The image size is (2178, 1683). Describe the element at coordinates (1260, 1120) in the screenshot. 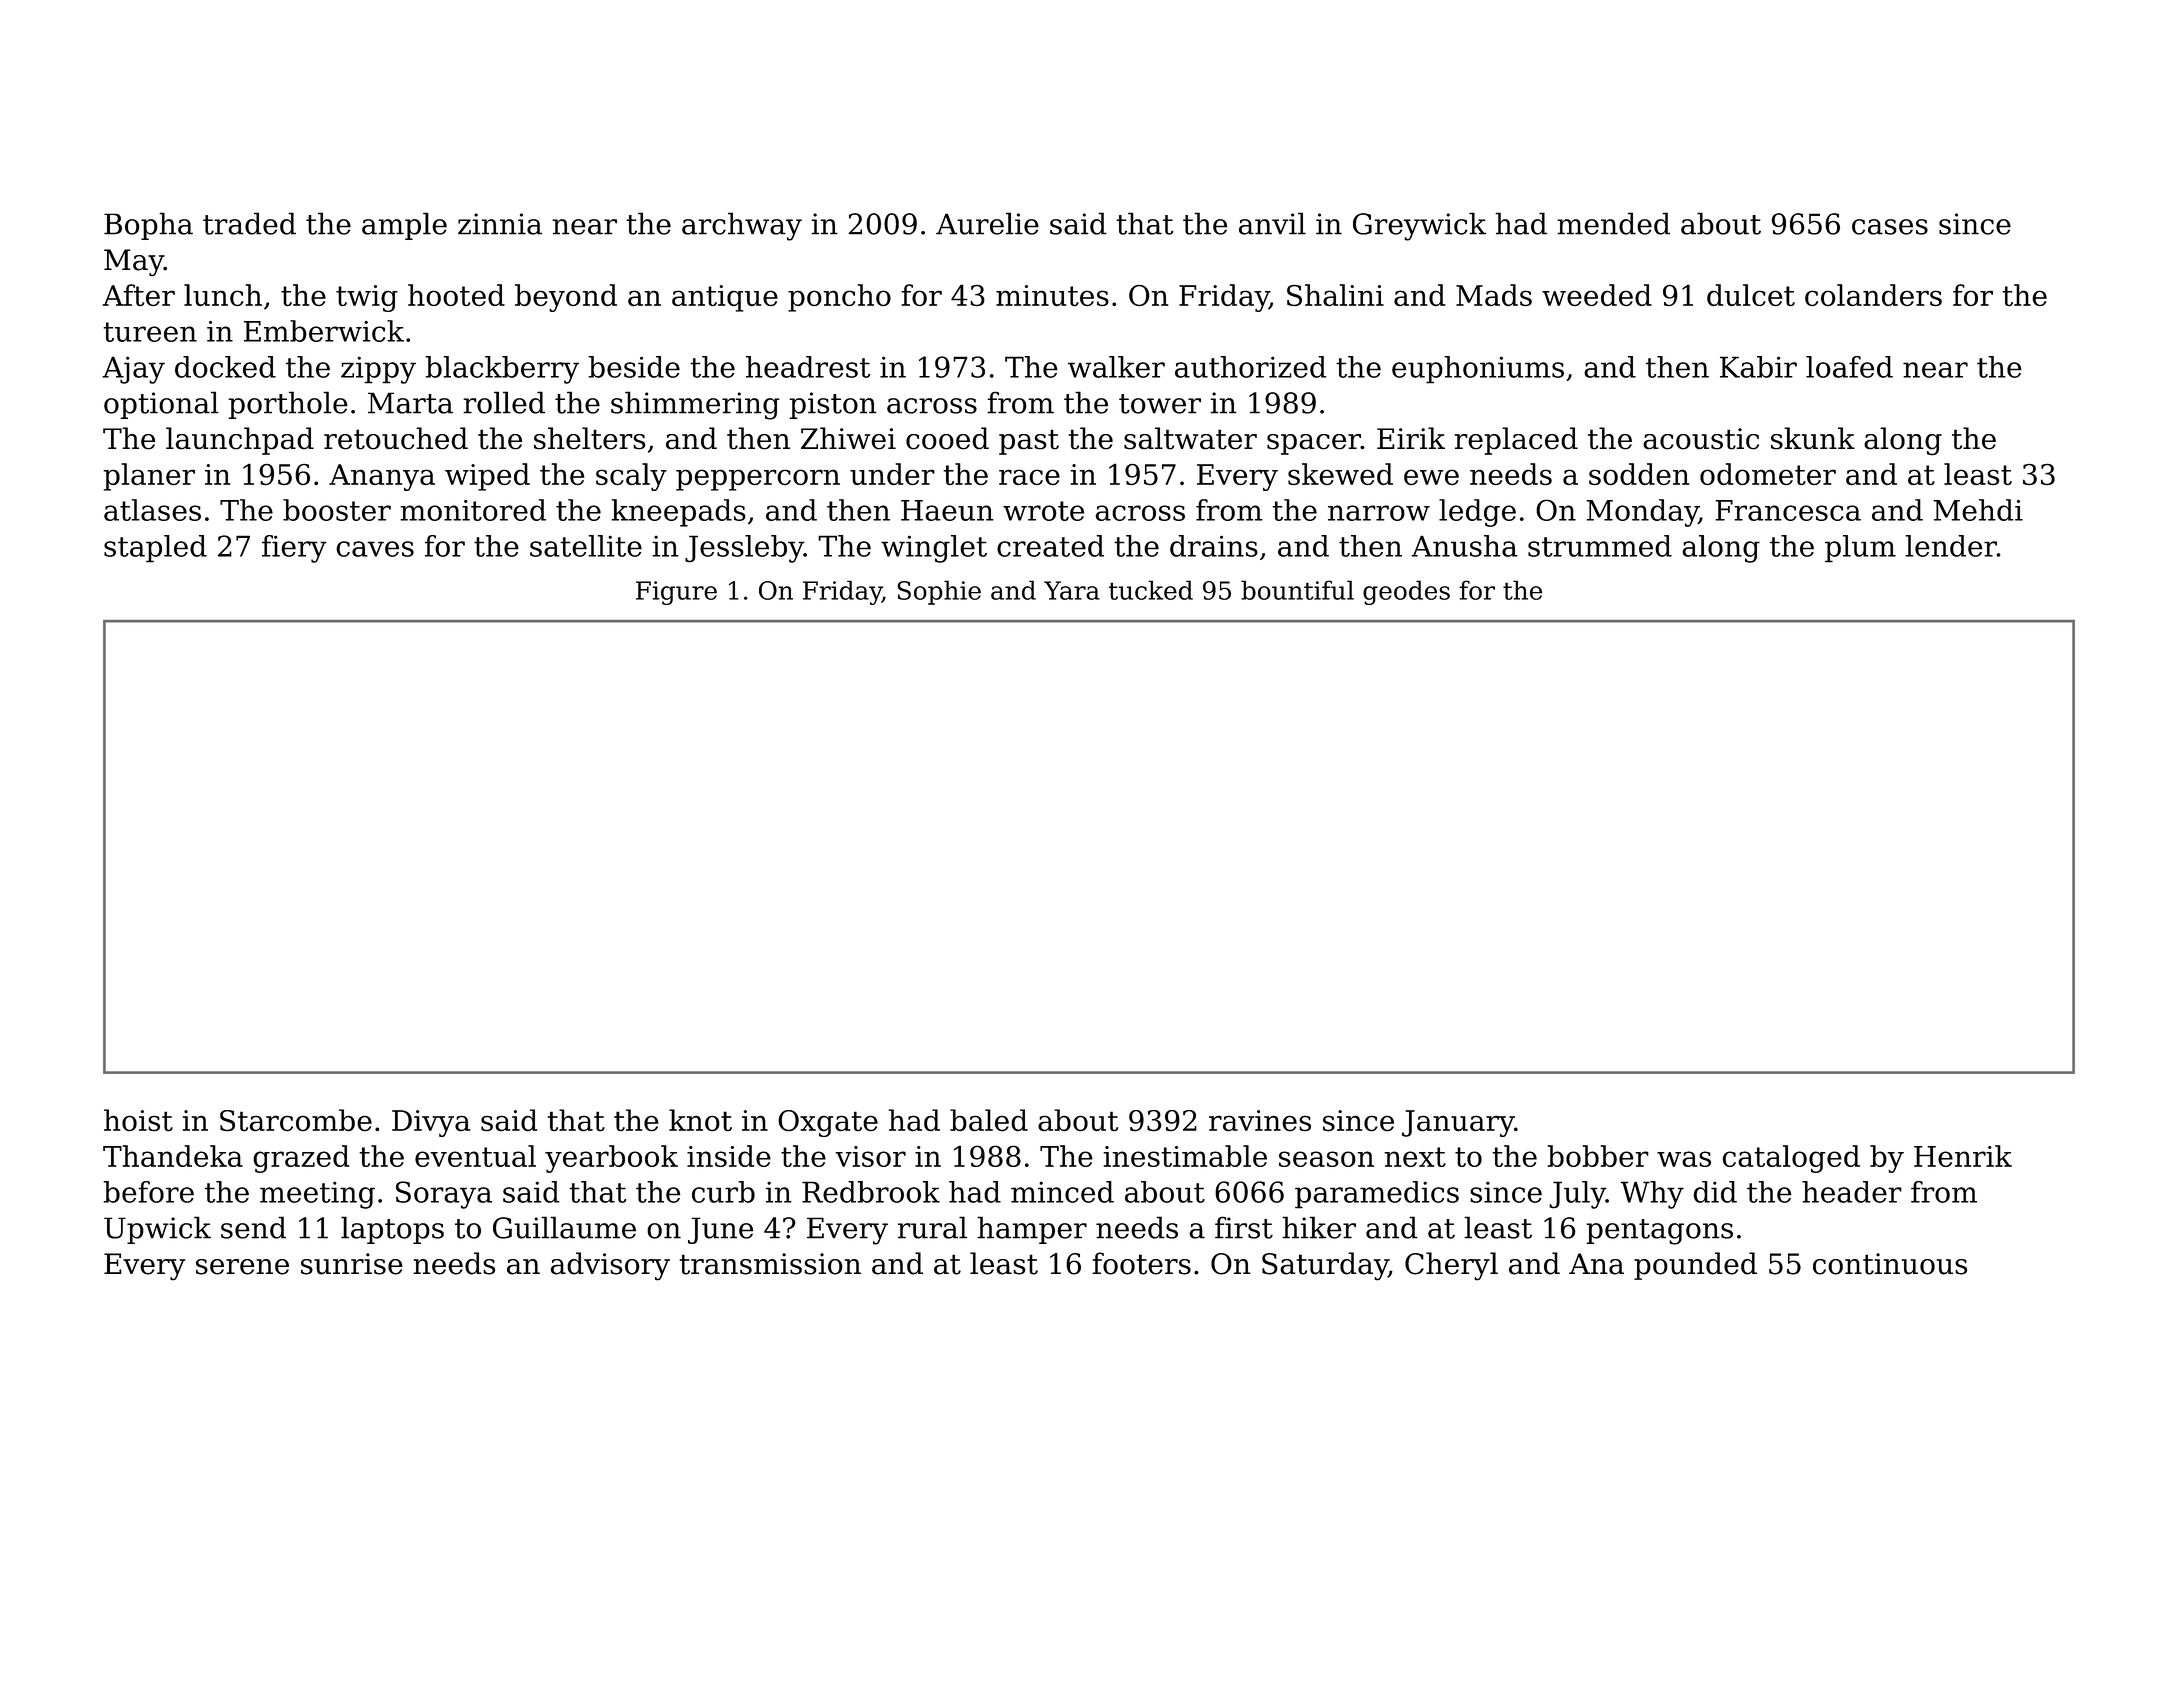

I see `ravines` at that location.
